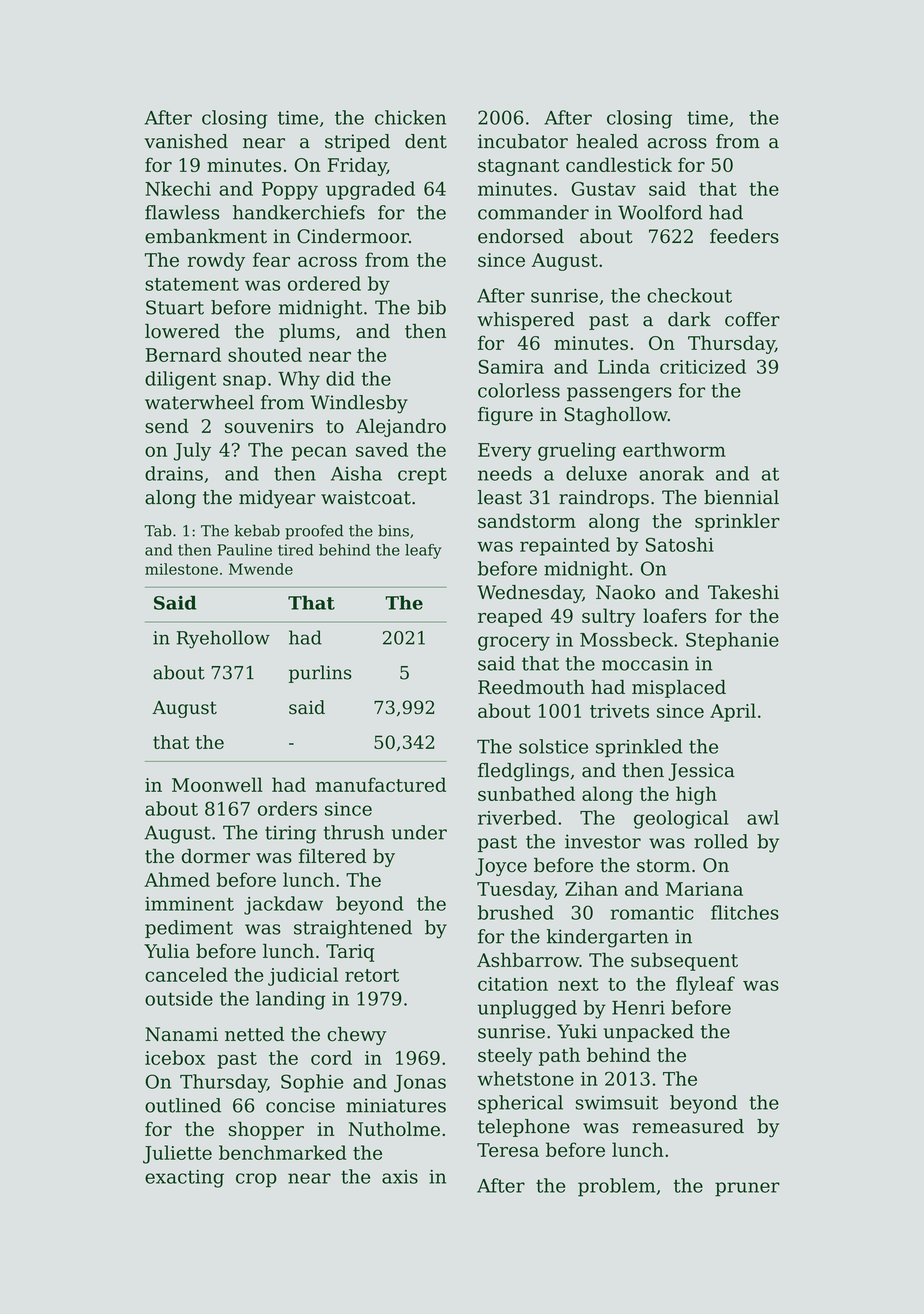 Image resolution: width=924 pixels, height=1314 pixels. What do you see at coordinates (671, 473) in the document?
I see `anorak` at bounding box center [671, 473].
